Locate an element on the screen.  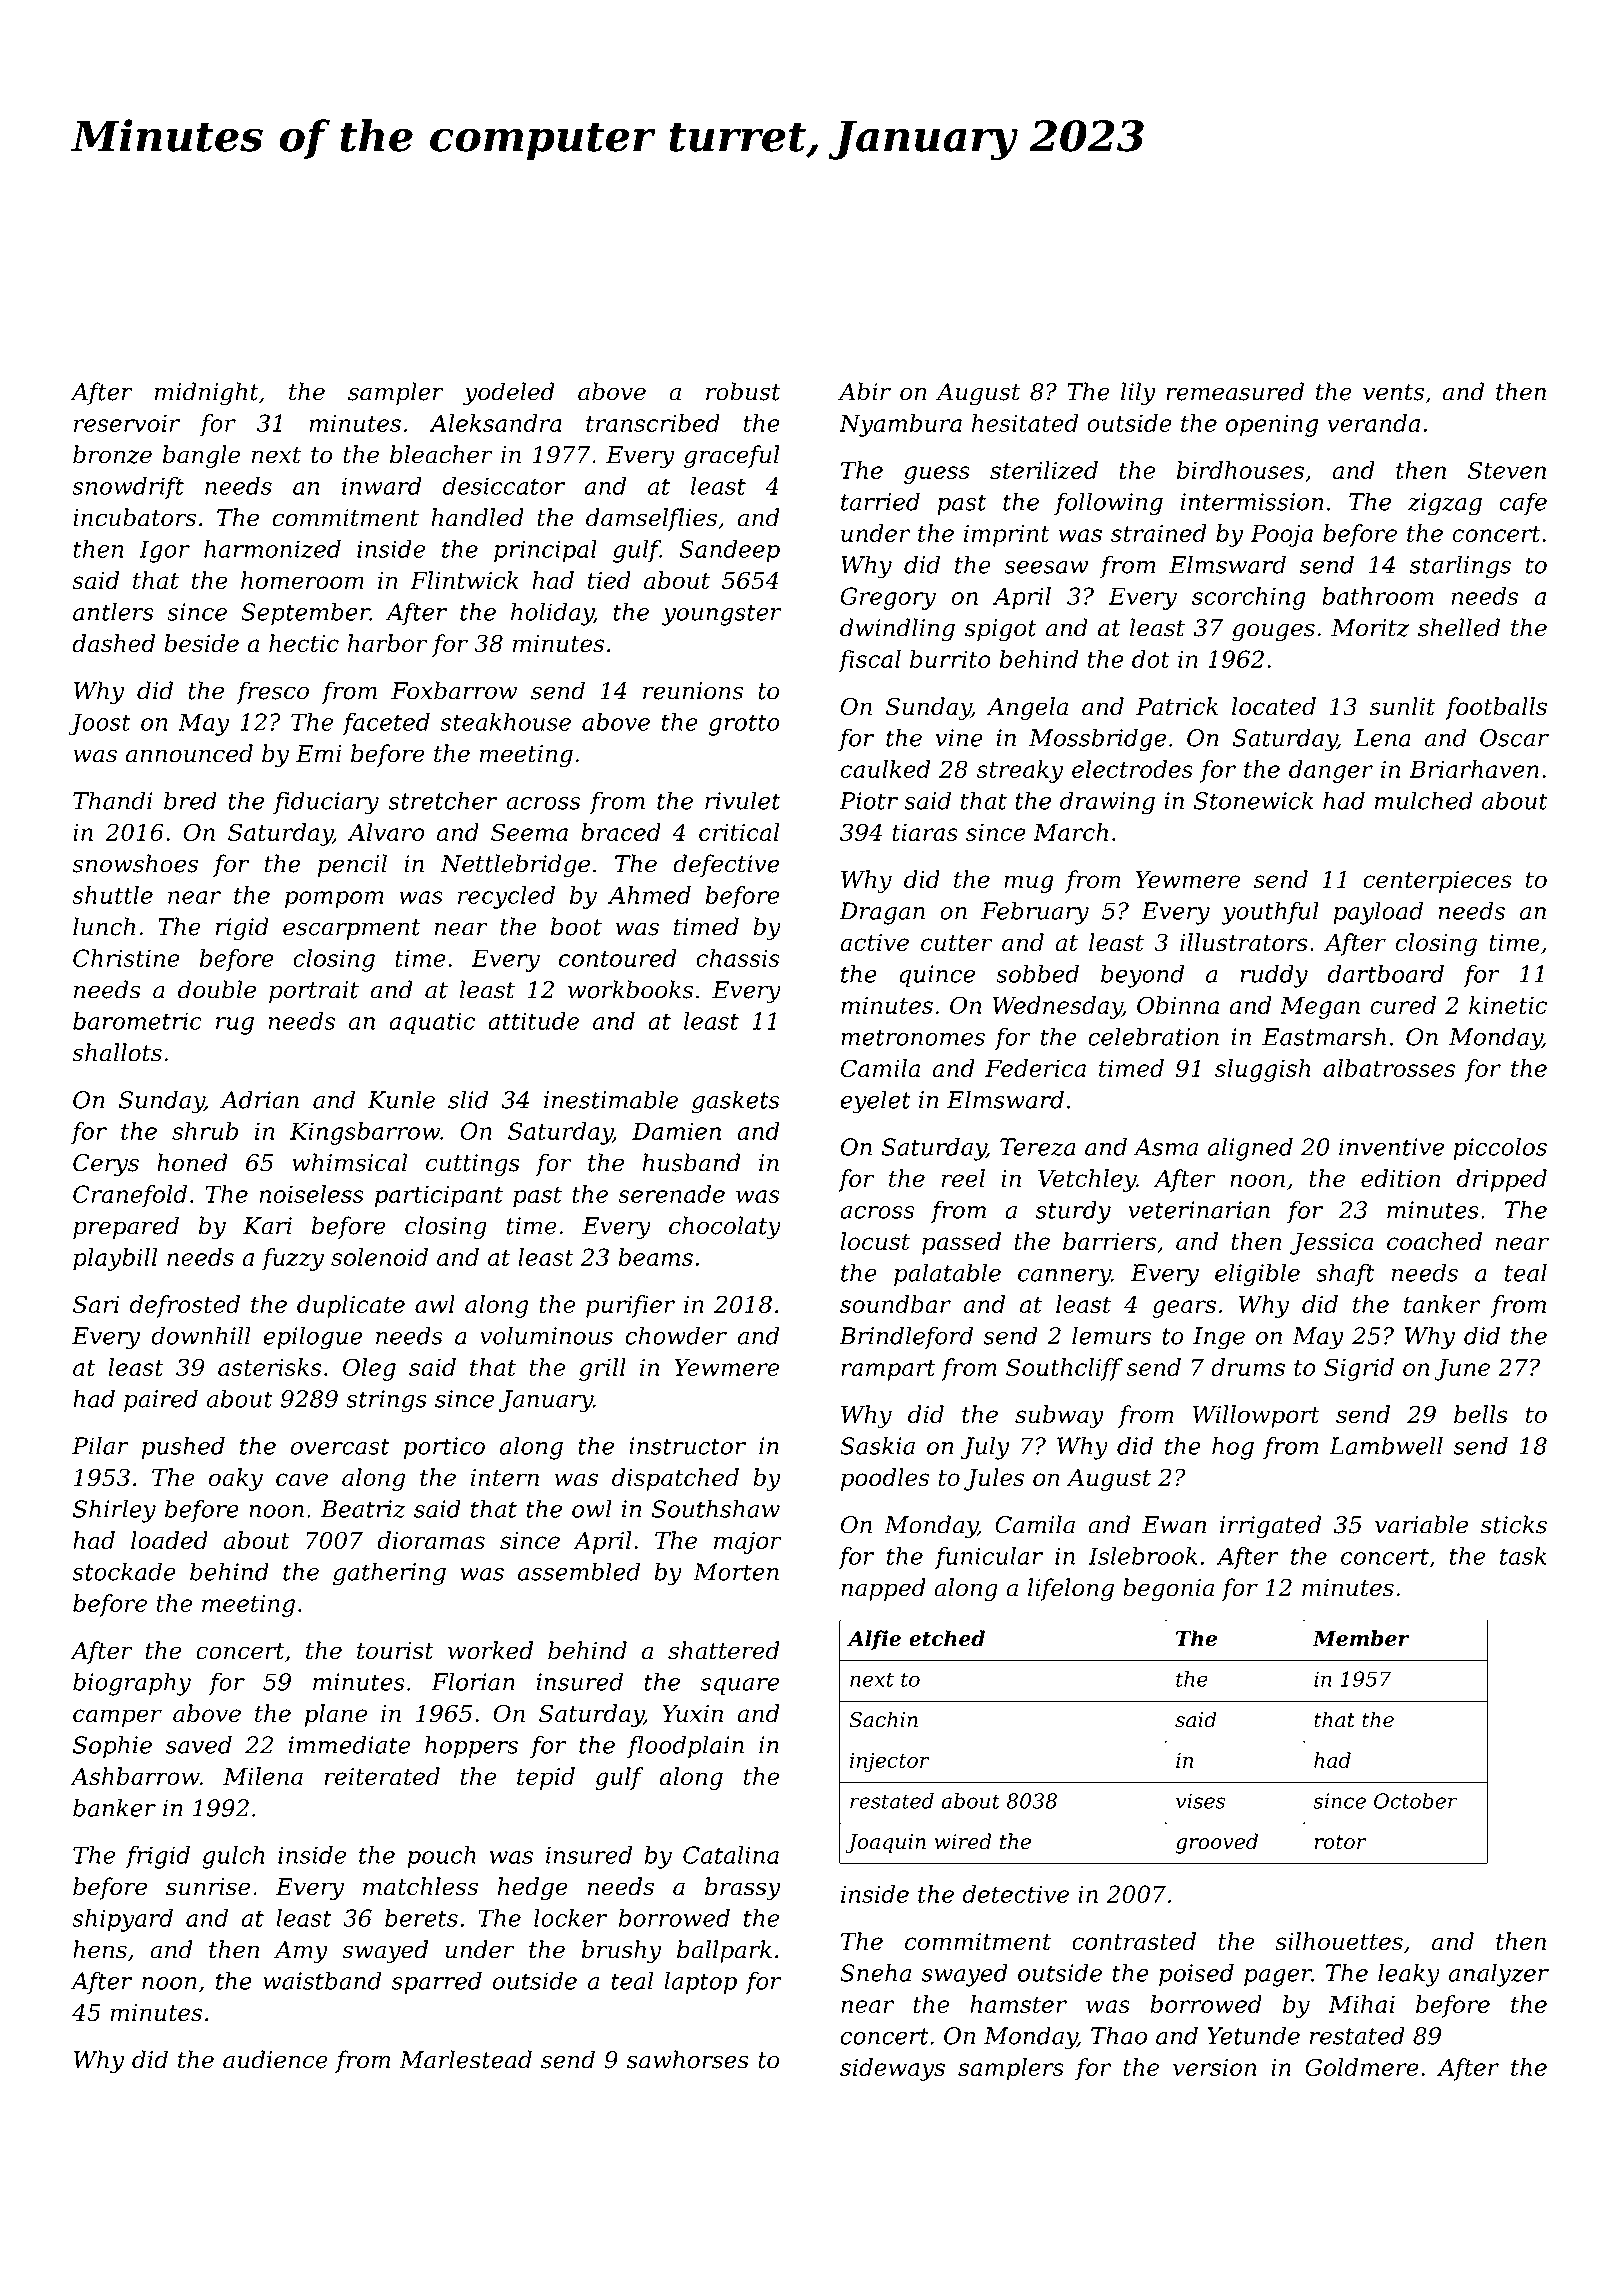
remeasured is located at coordinates (1235, 391).
